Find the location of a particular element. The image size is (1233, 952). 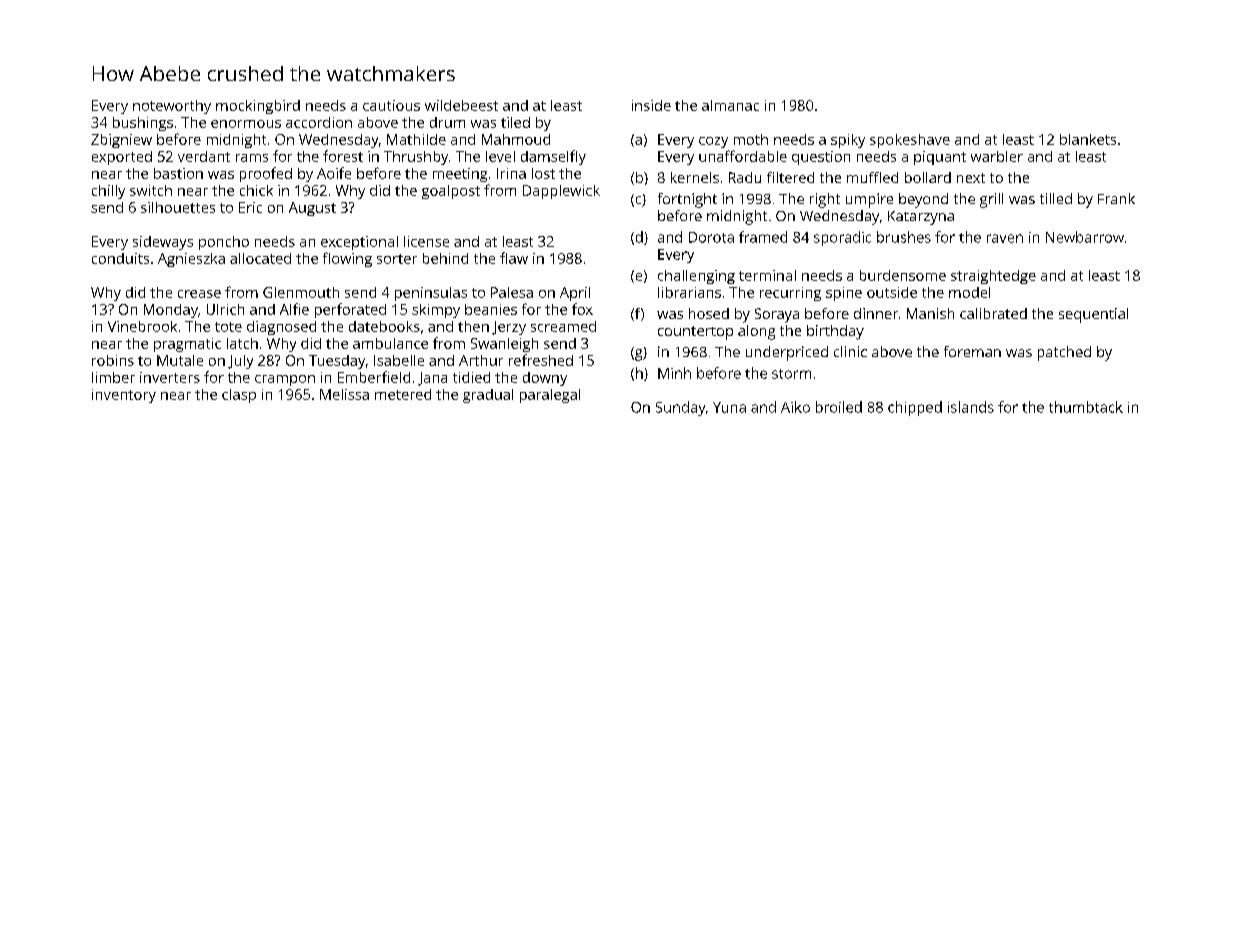

April is located at coordinates (575, 294).
